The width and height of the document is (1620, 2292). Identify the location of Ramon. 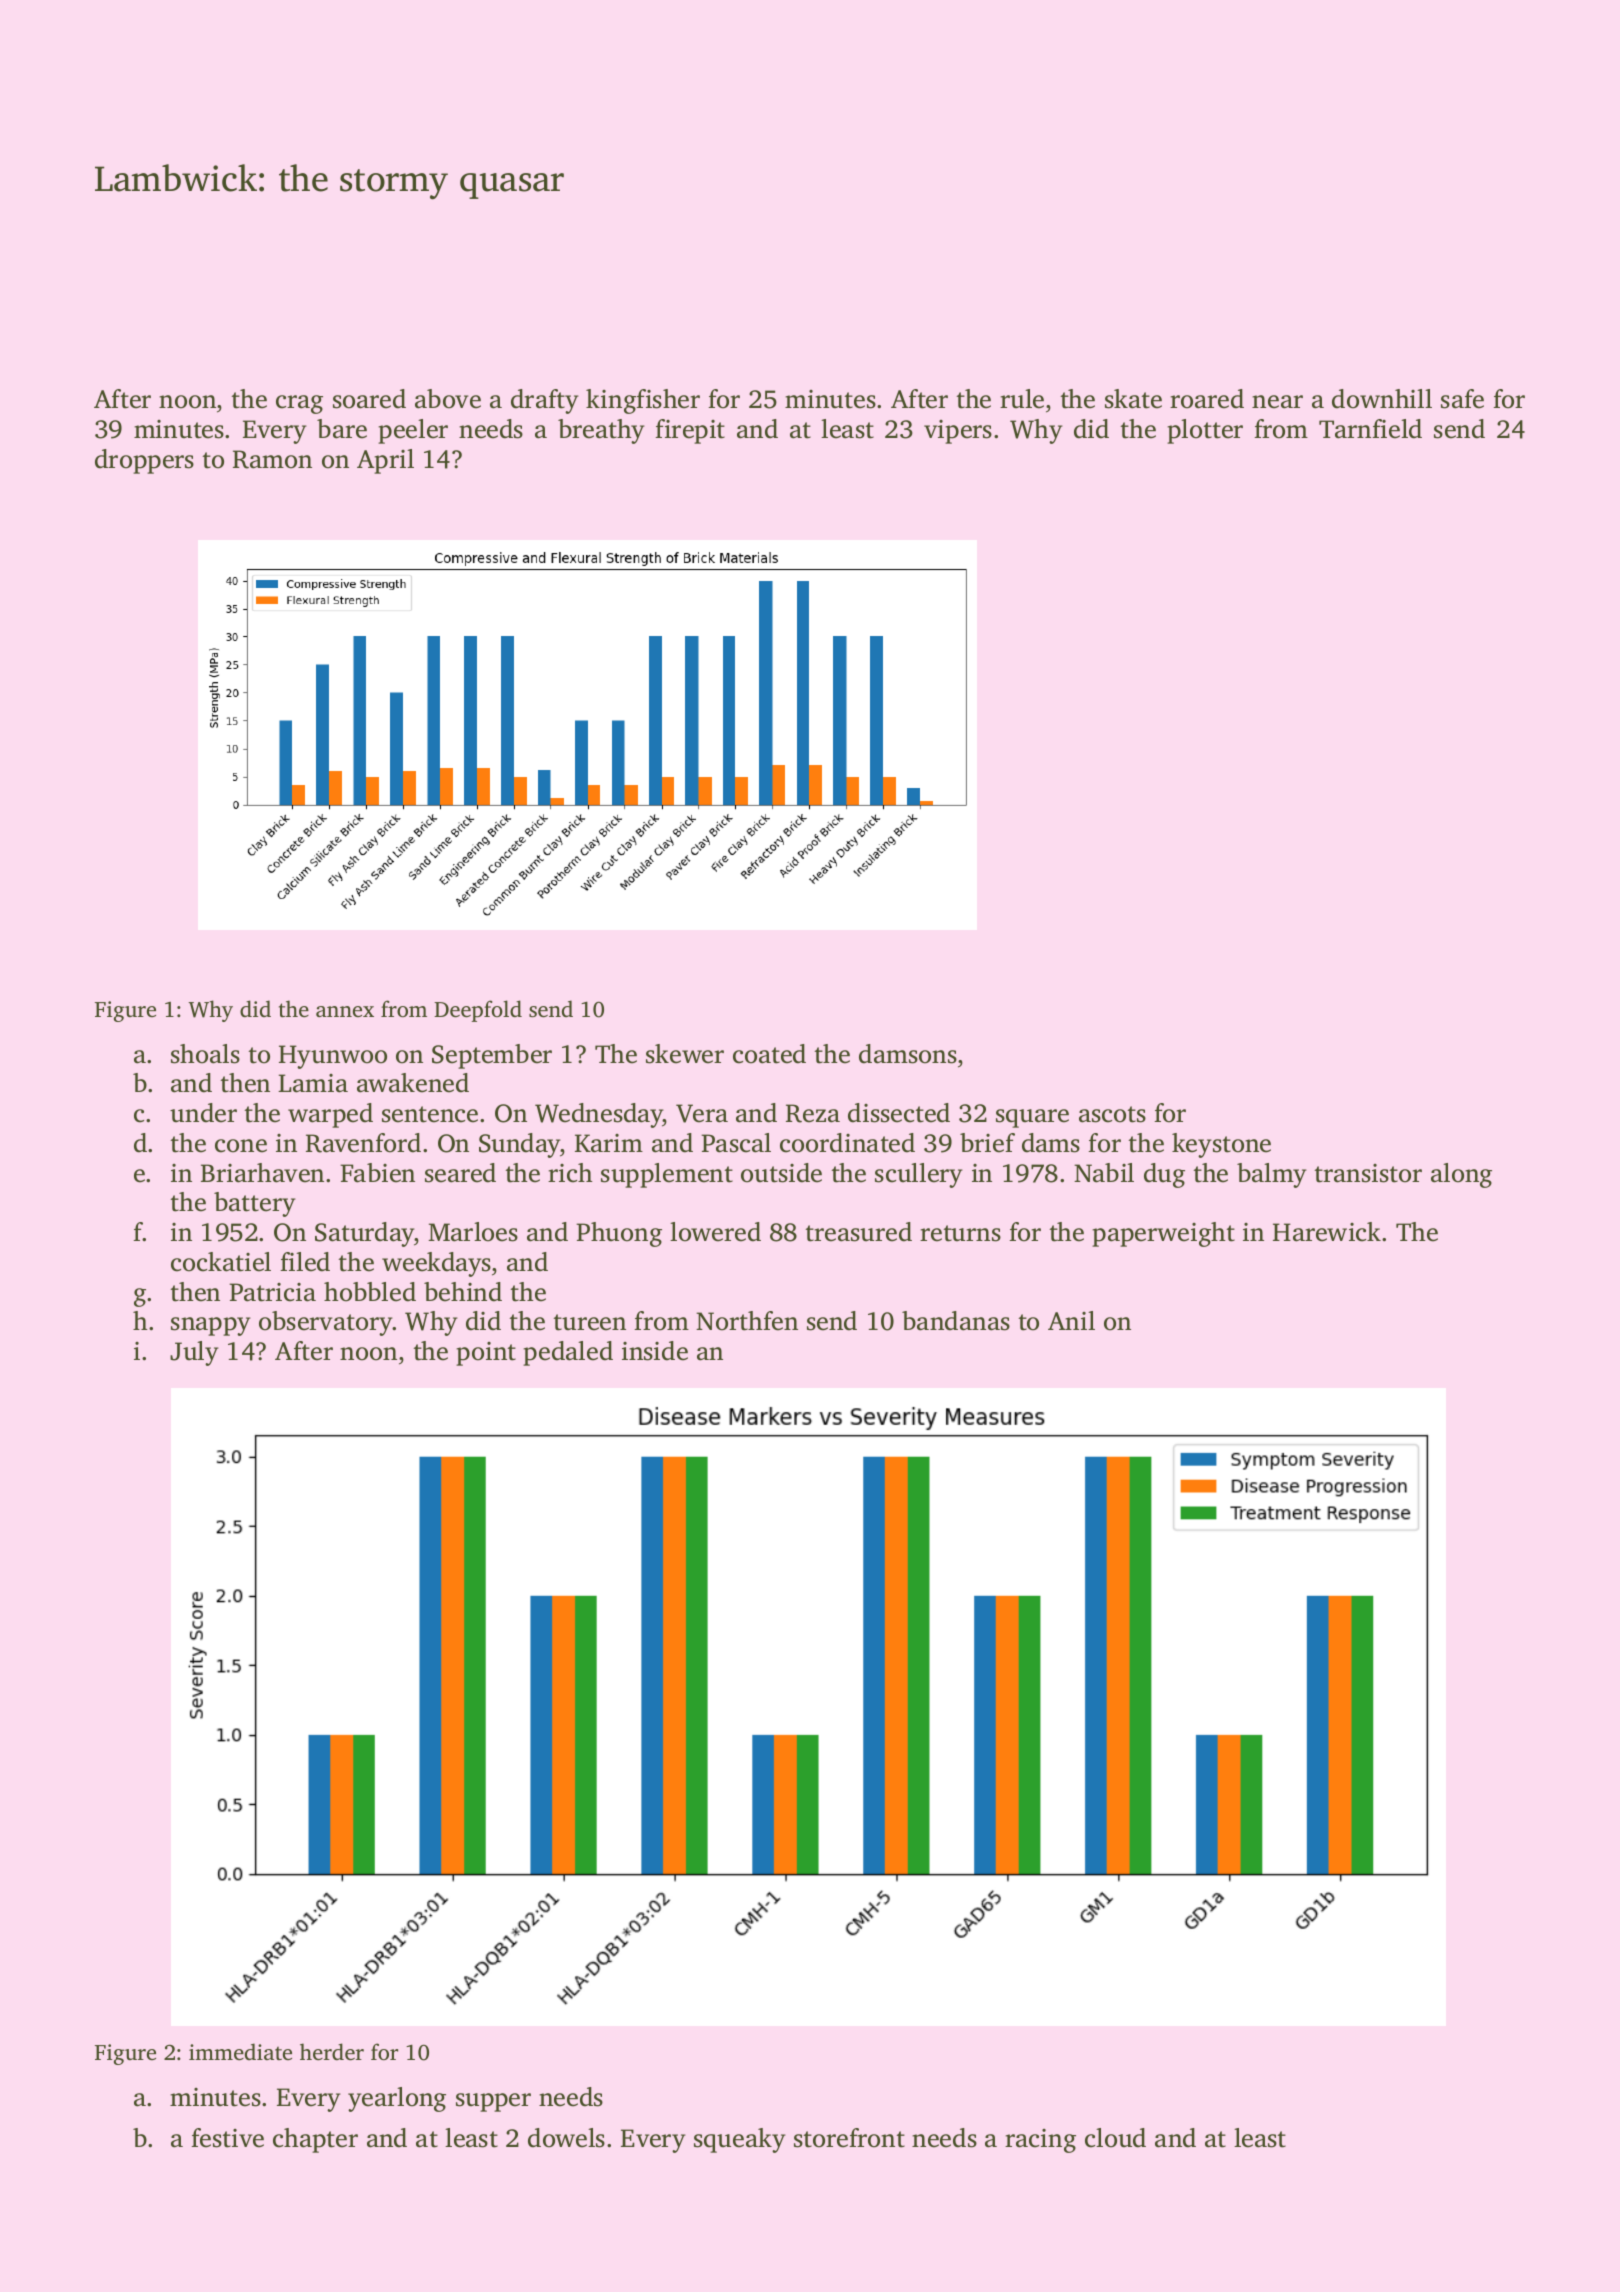
(272, 459).
